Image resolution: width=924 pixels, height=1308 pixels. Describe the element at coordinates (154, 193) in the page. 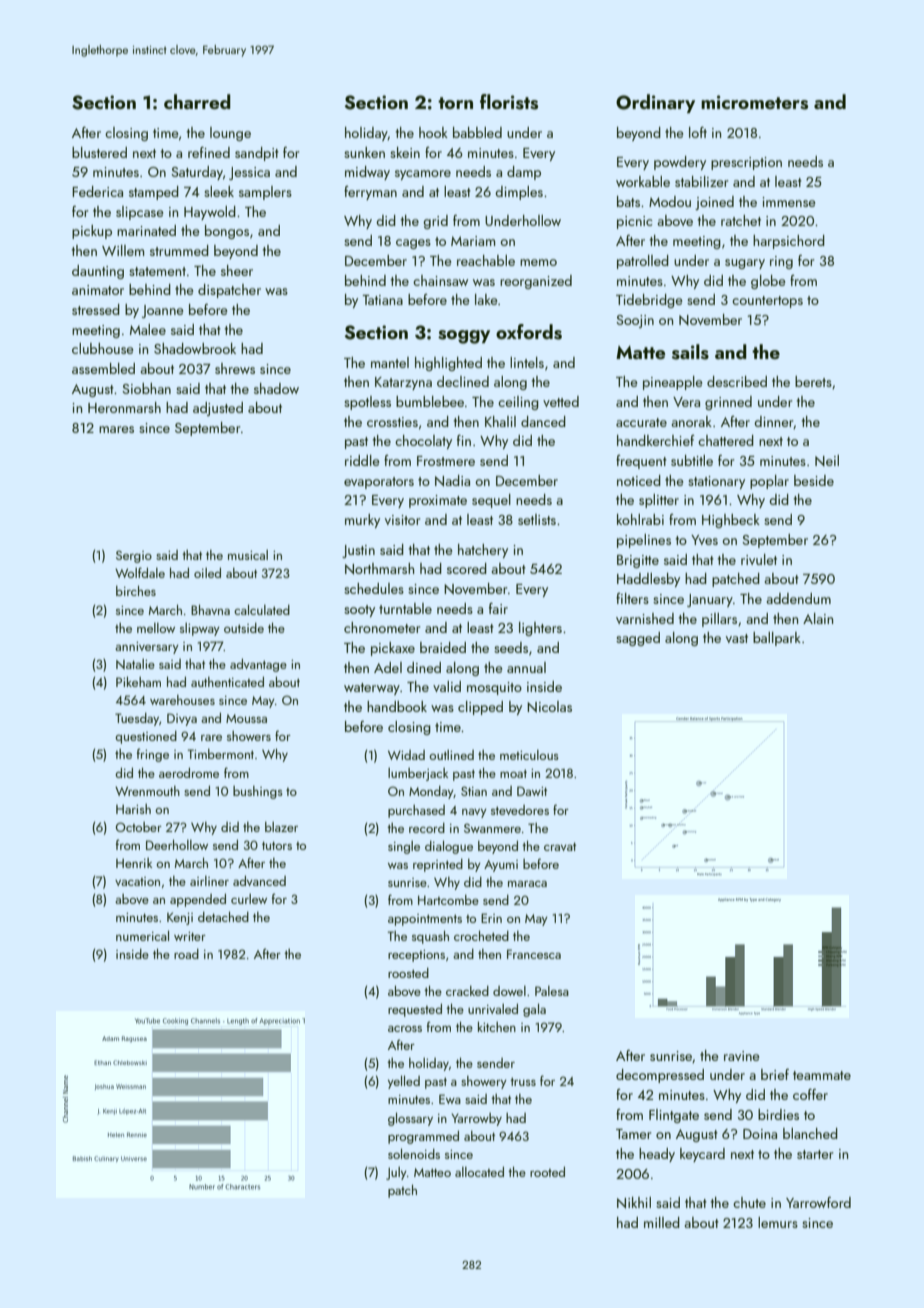

I see `stamped` at that location.
